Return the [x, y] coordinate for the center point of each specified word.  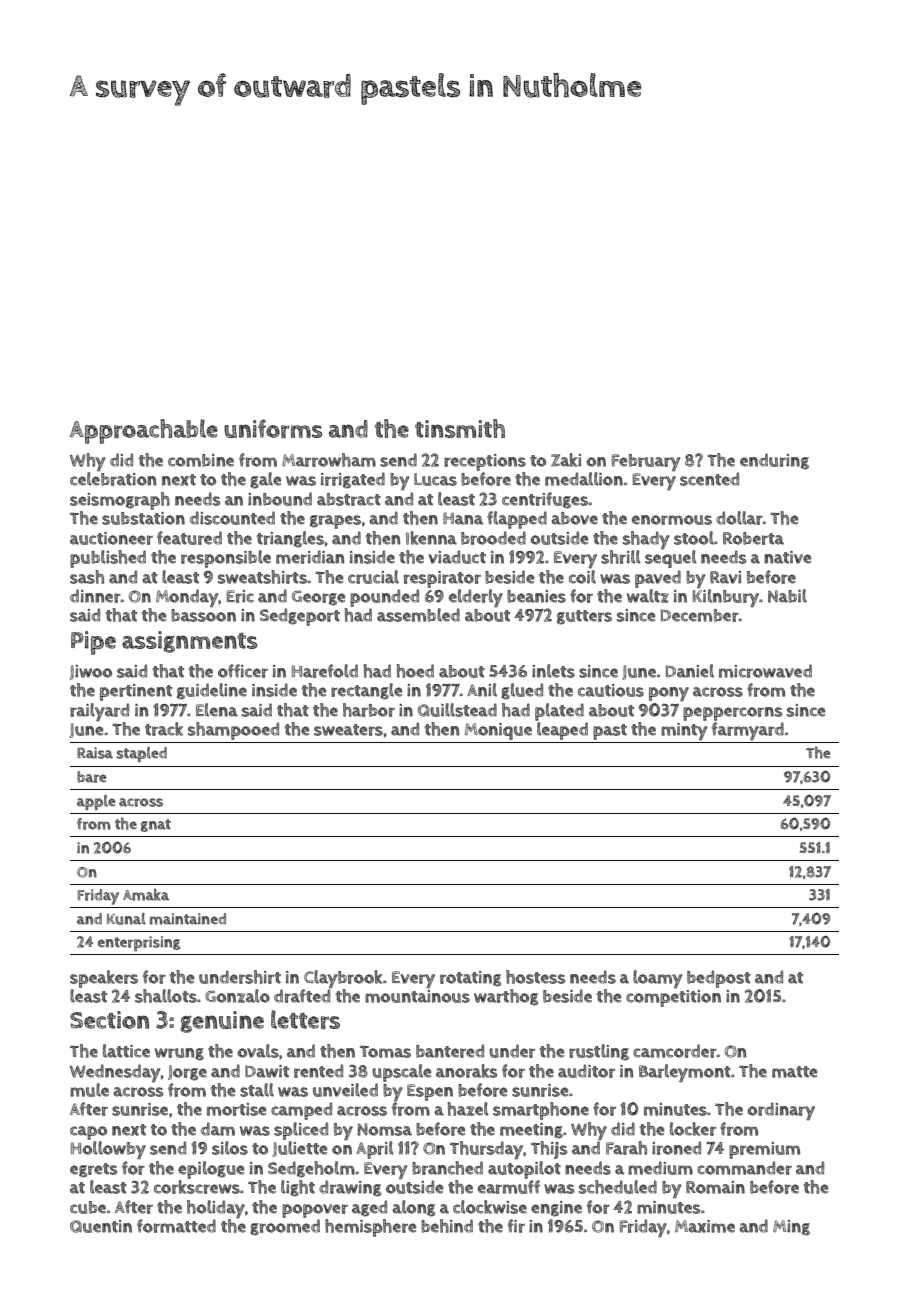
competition [673, 998]
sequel [671, 559]
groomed [285, 1227]
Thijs [549, 1150]
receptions [485, 462]
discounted [232, 518]
